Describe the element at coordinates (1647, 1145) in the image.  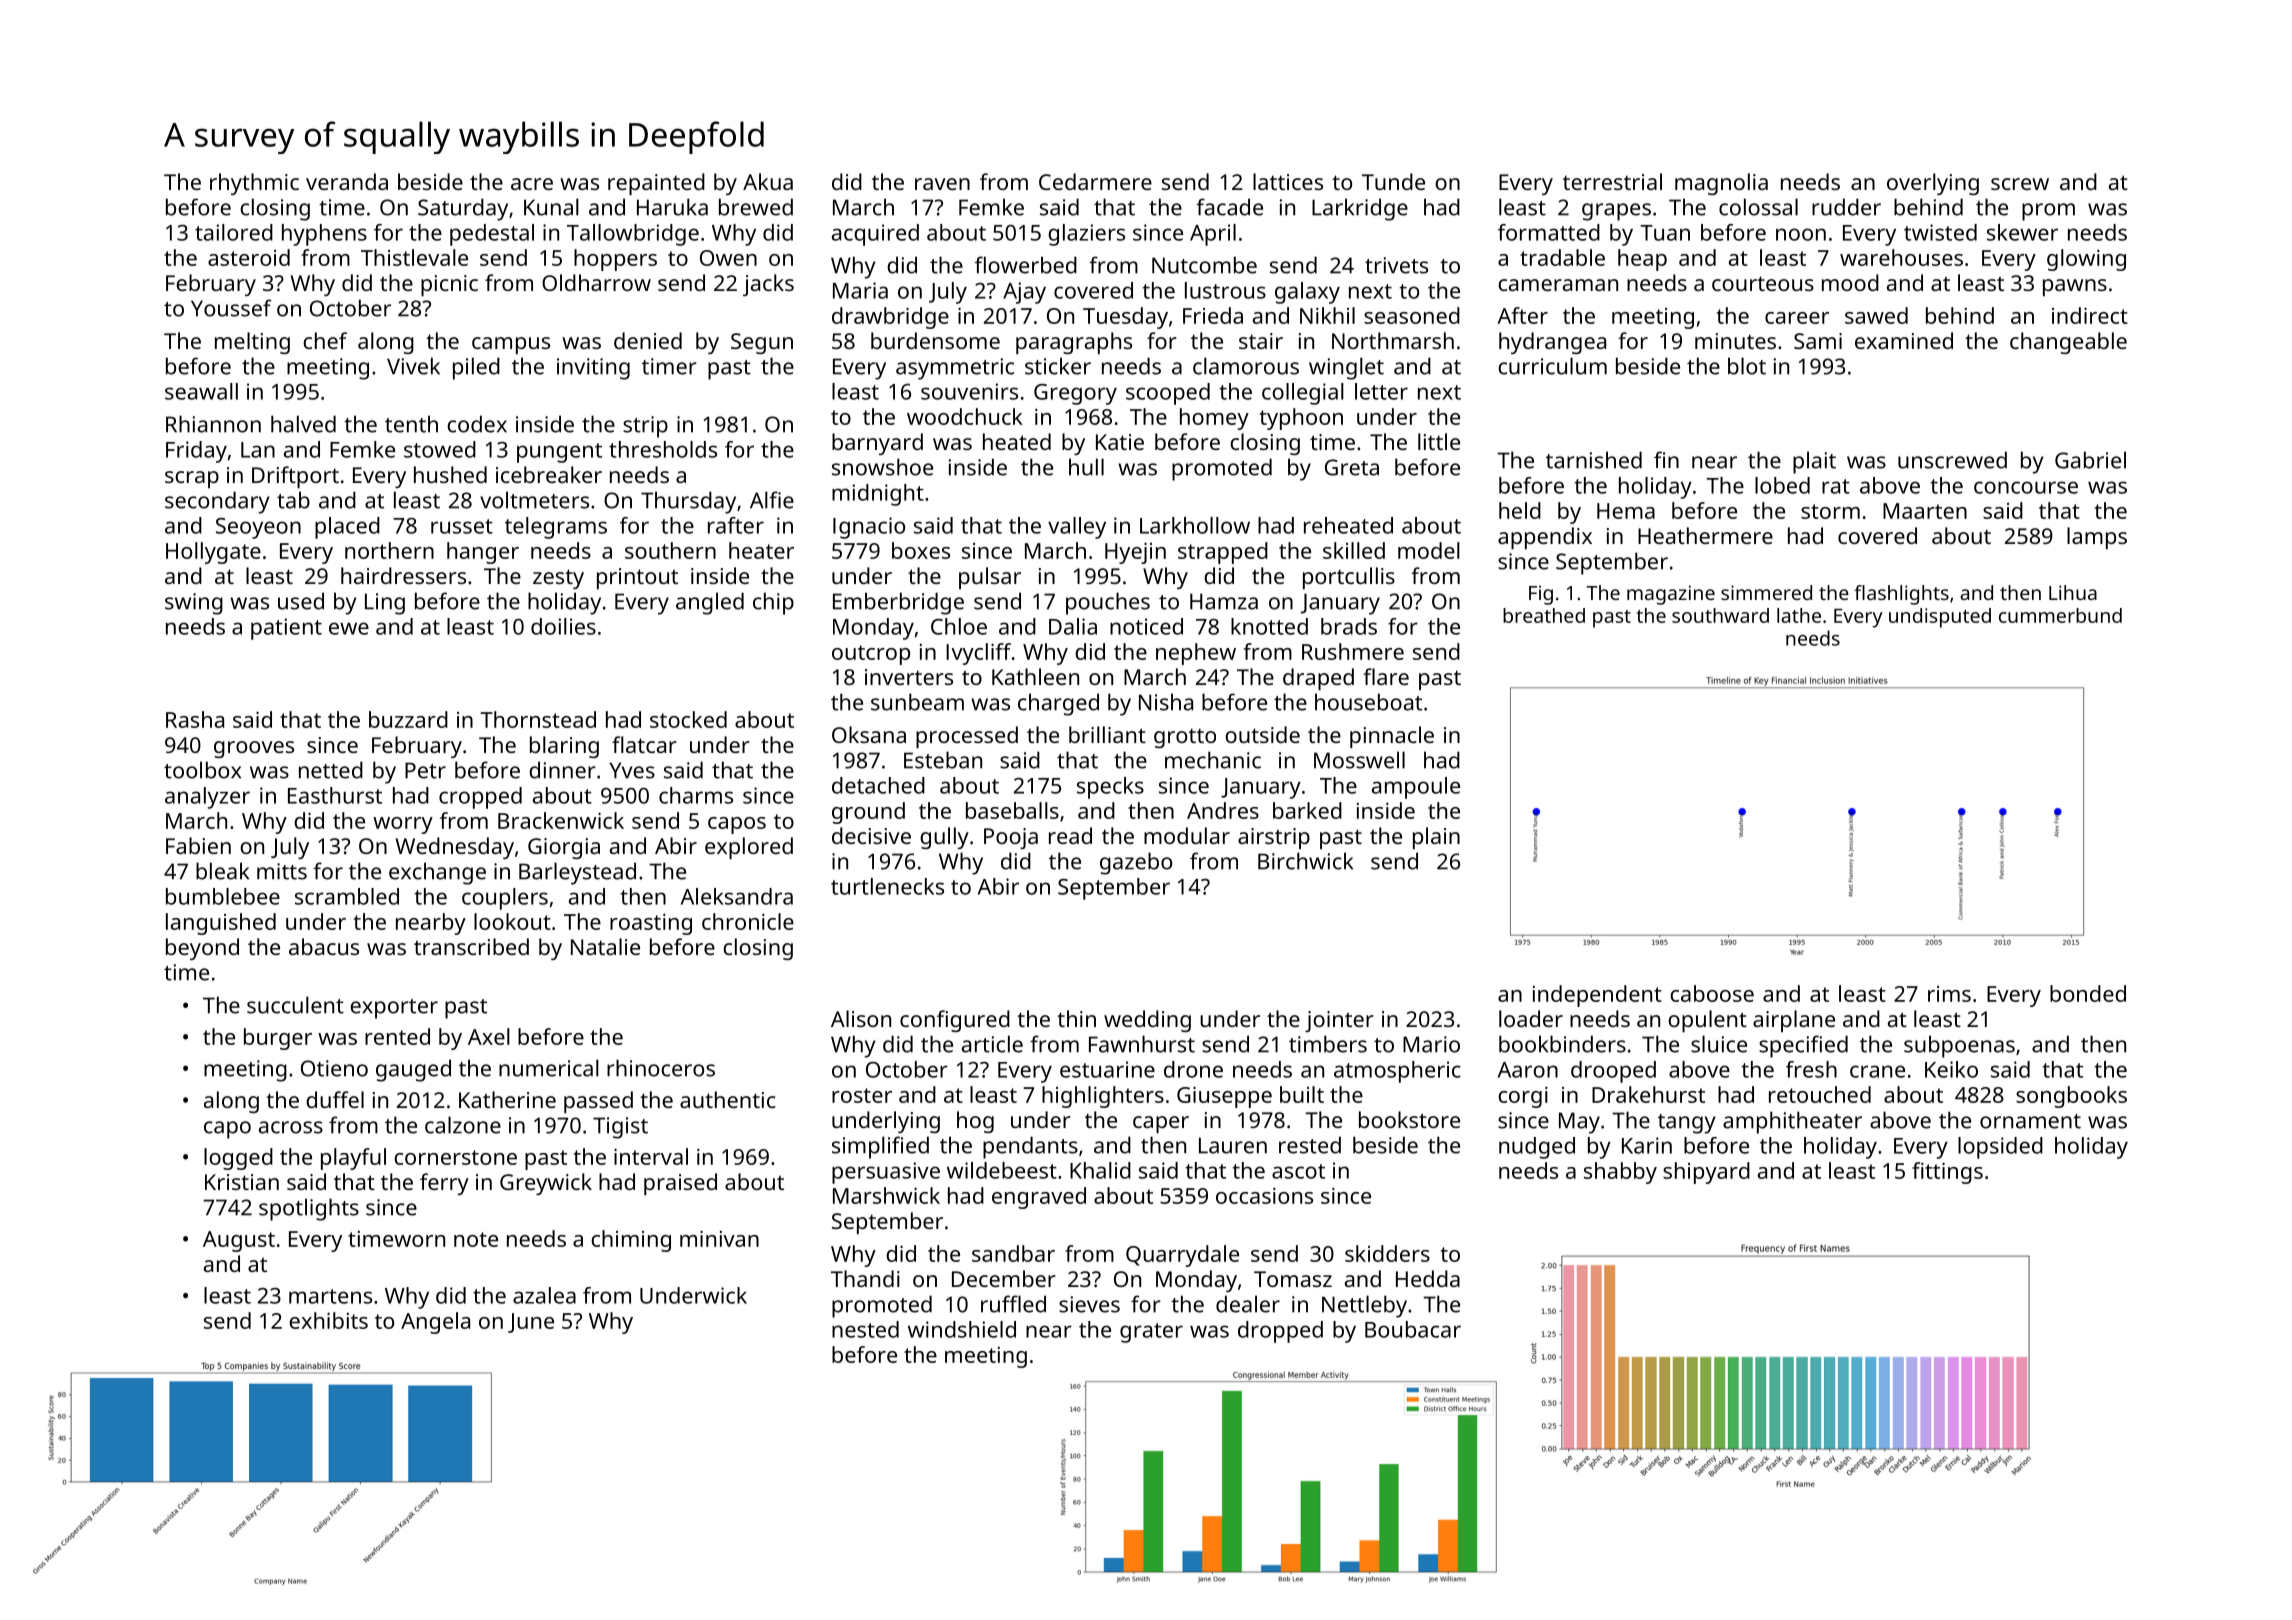
I see `Karin` at that location.
